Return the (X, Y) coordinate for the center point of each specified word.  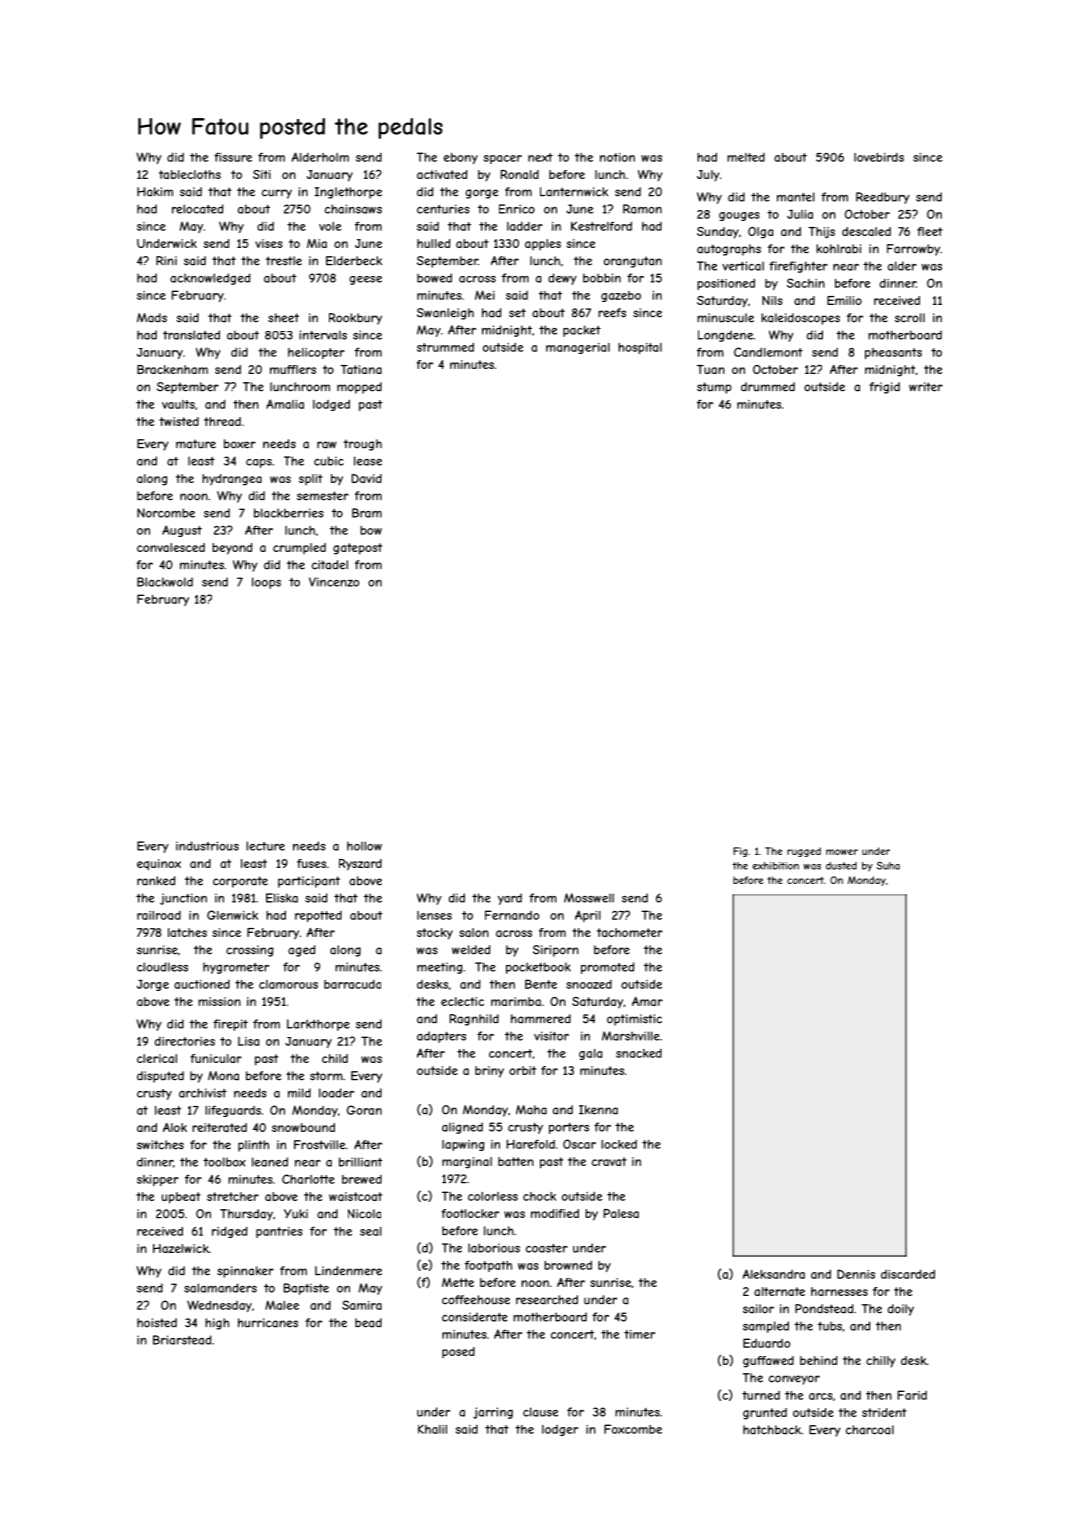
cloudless (162, 967)
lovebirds (879, 157)
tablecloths (190, 174)
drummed (768, 387)
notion (617, 157)
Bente (541, 984)
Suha (888, 866)
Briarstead (182, 1340)
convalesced (171, 547)
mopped (359, 388)
